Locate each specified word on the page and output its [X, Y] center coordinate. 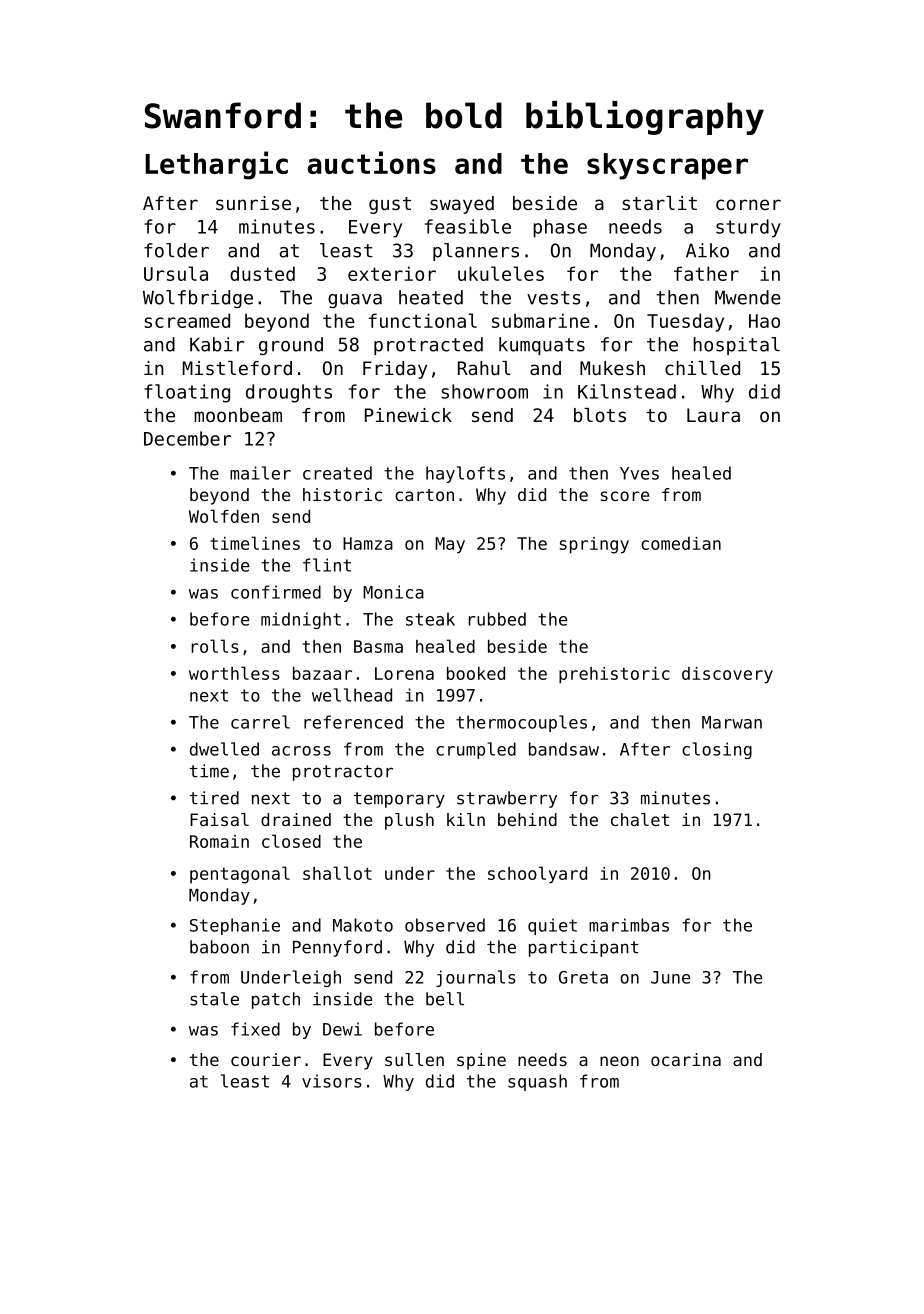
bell [445, 999]
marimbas [629, 925]
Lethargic [216, 165]
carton [424, 495]
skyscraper [667, 166]
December [187, 438]
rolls [215, 646]
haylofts [465, 474]
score [625, 496]
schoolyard [537, 875]
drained [296, 819]
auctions [372, 162]
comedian [681, 543]
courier [266, 1059]
